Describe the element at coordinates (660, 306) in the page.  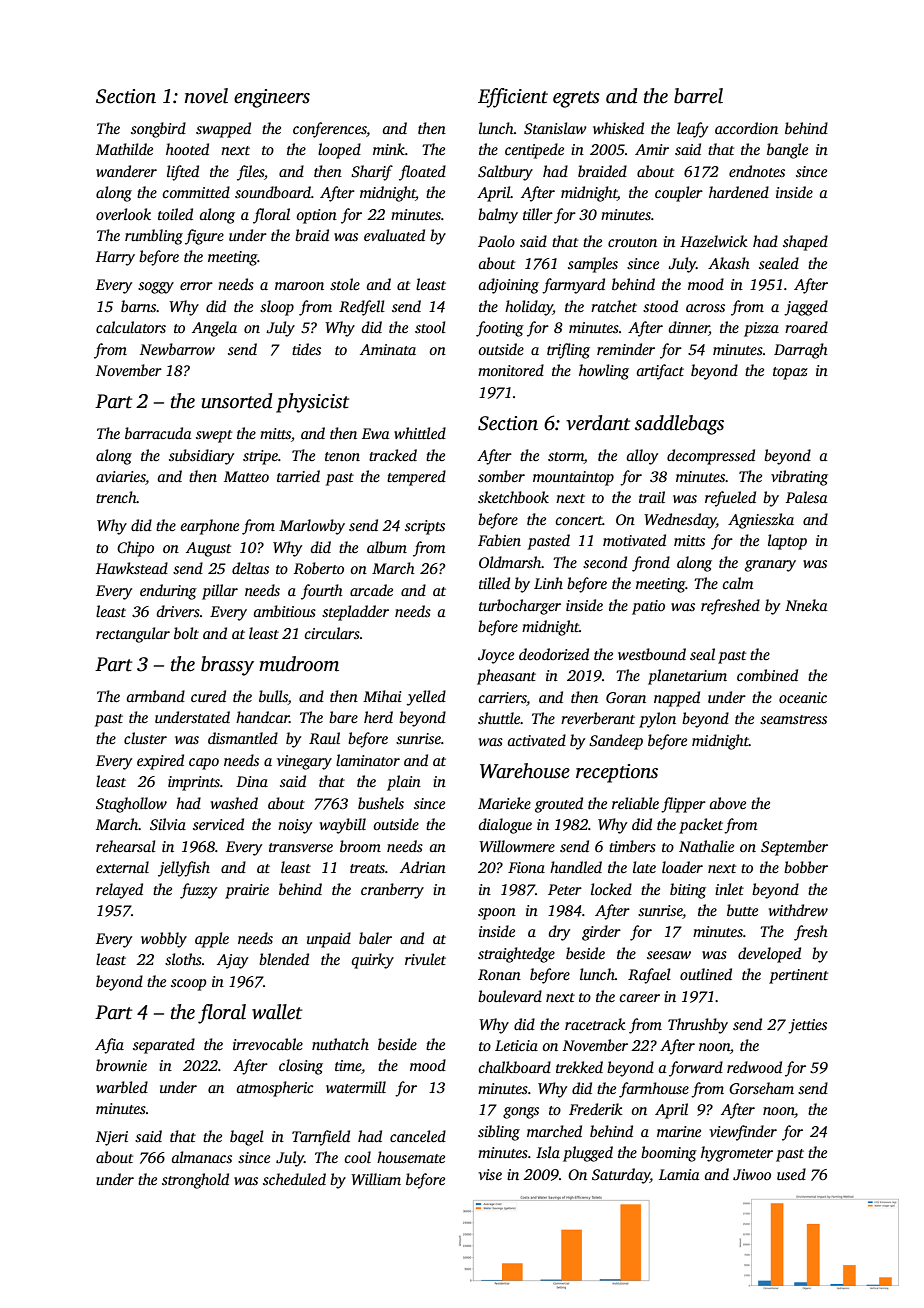
I see `stood` at that location.
